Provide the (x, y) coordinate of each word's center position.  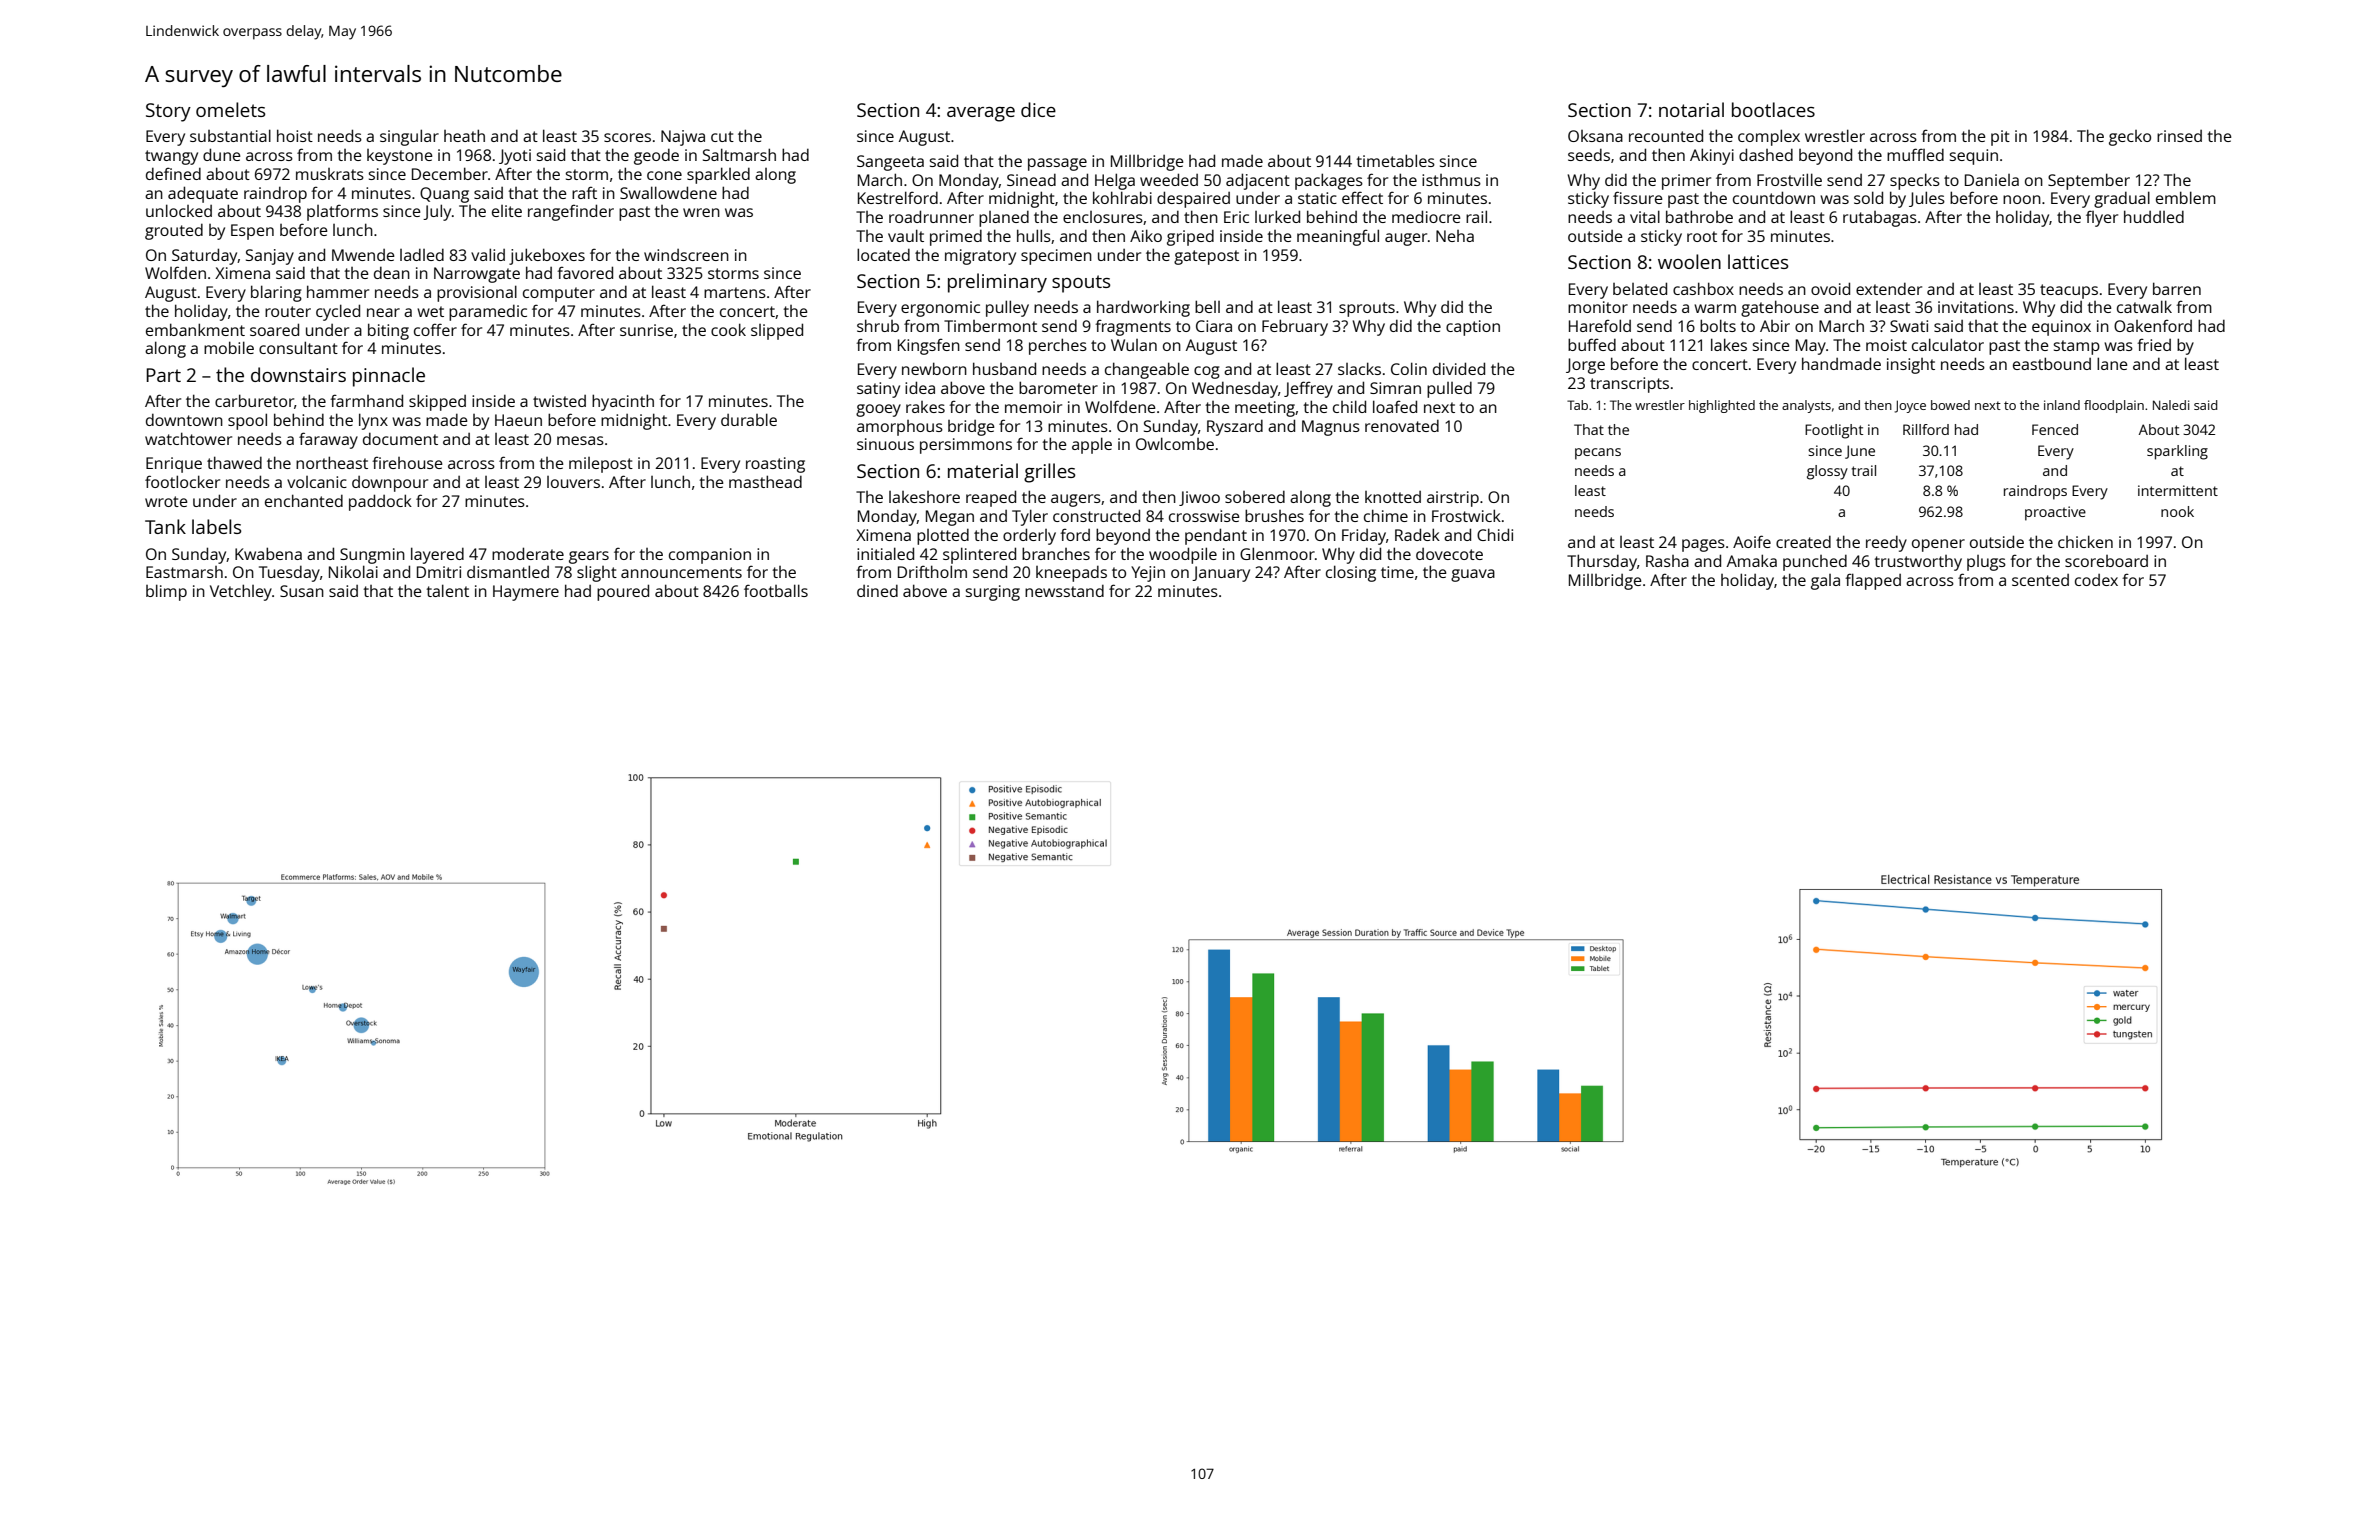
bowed (1950, 405)
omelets (230, 109)
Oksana (1595, 136)
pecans (1598, 454)
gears (589, 557)
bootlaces (1773, 109)
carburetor (254, 400)
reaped (991, 498)
